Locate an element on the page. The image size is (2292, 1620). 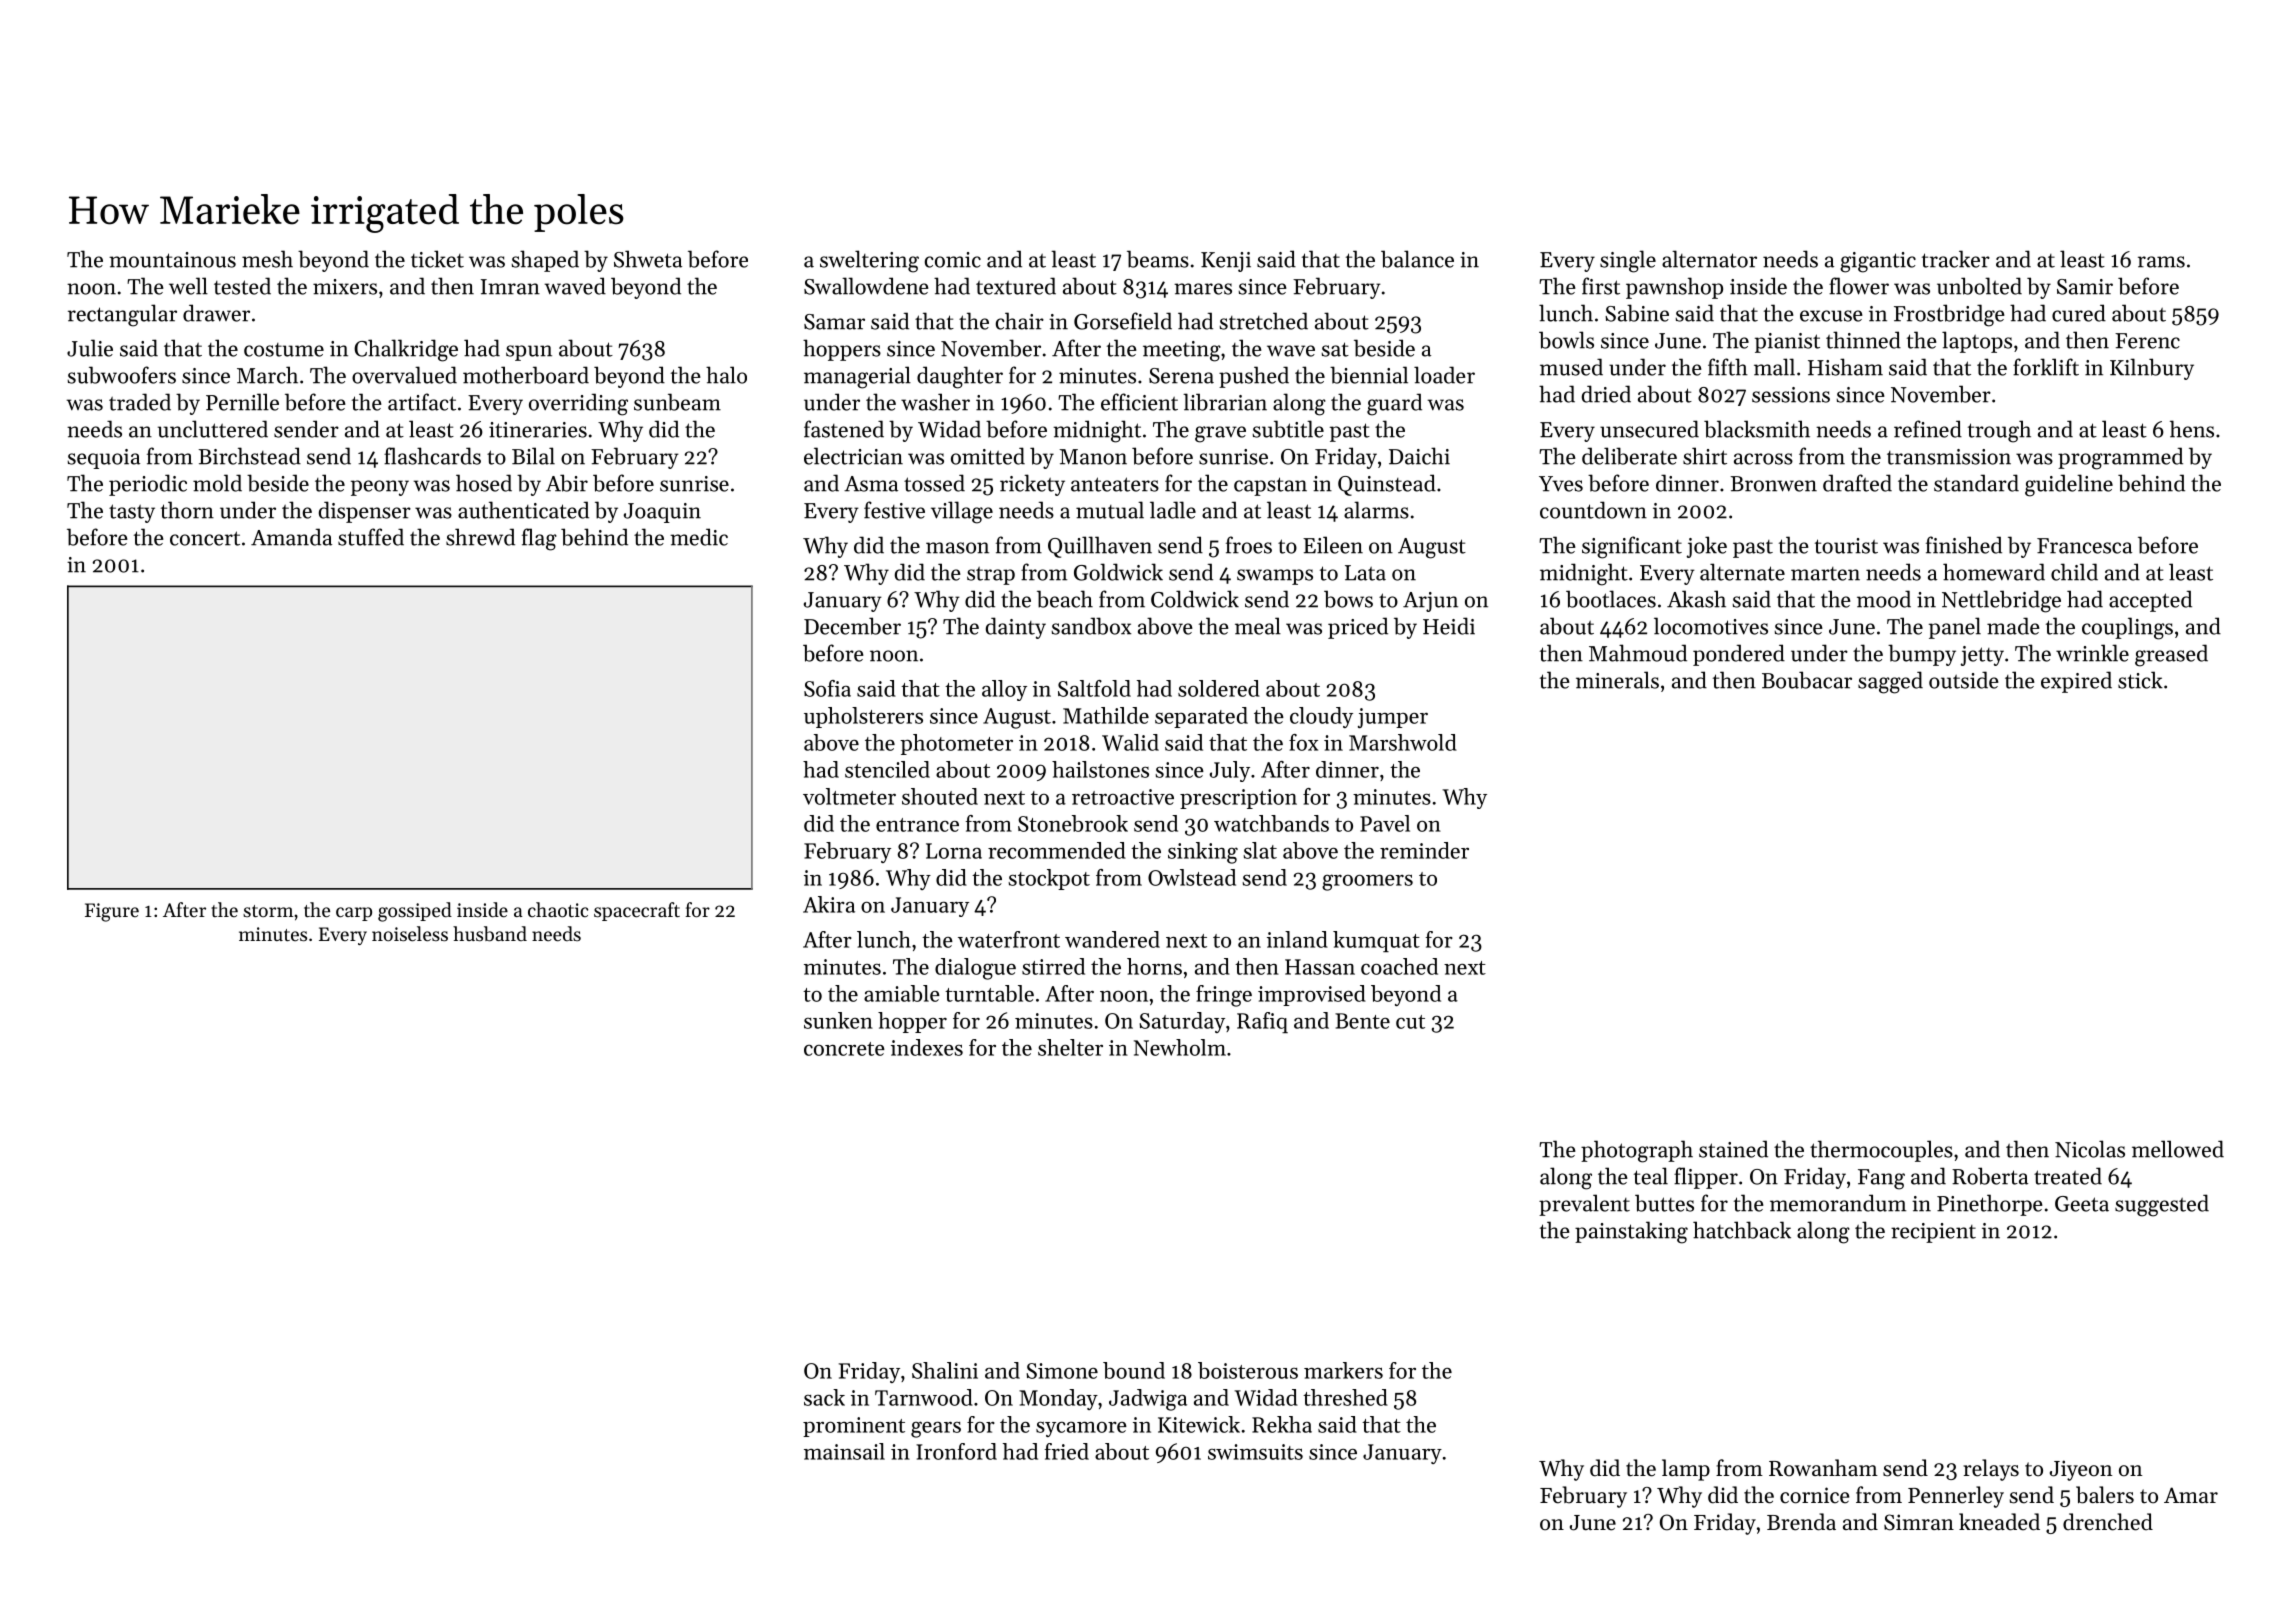
waterfront is located at coordinates (1009, 939).
